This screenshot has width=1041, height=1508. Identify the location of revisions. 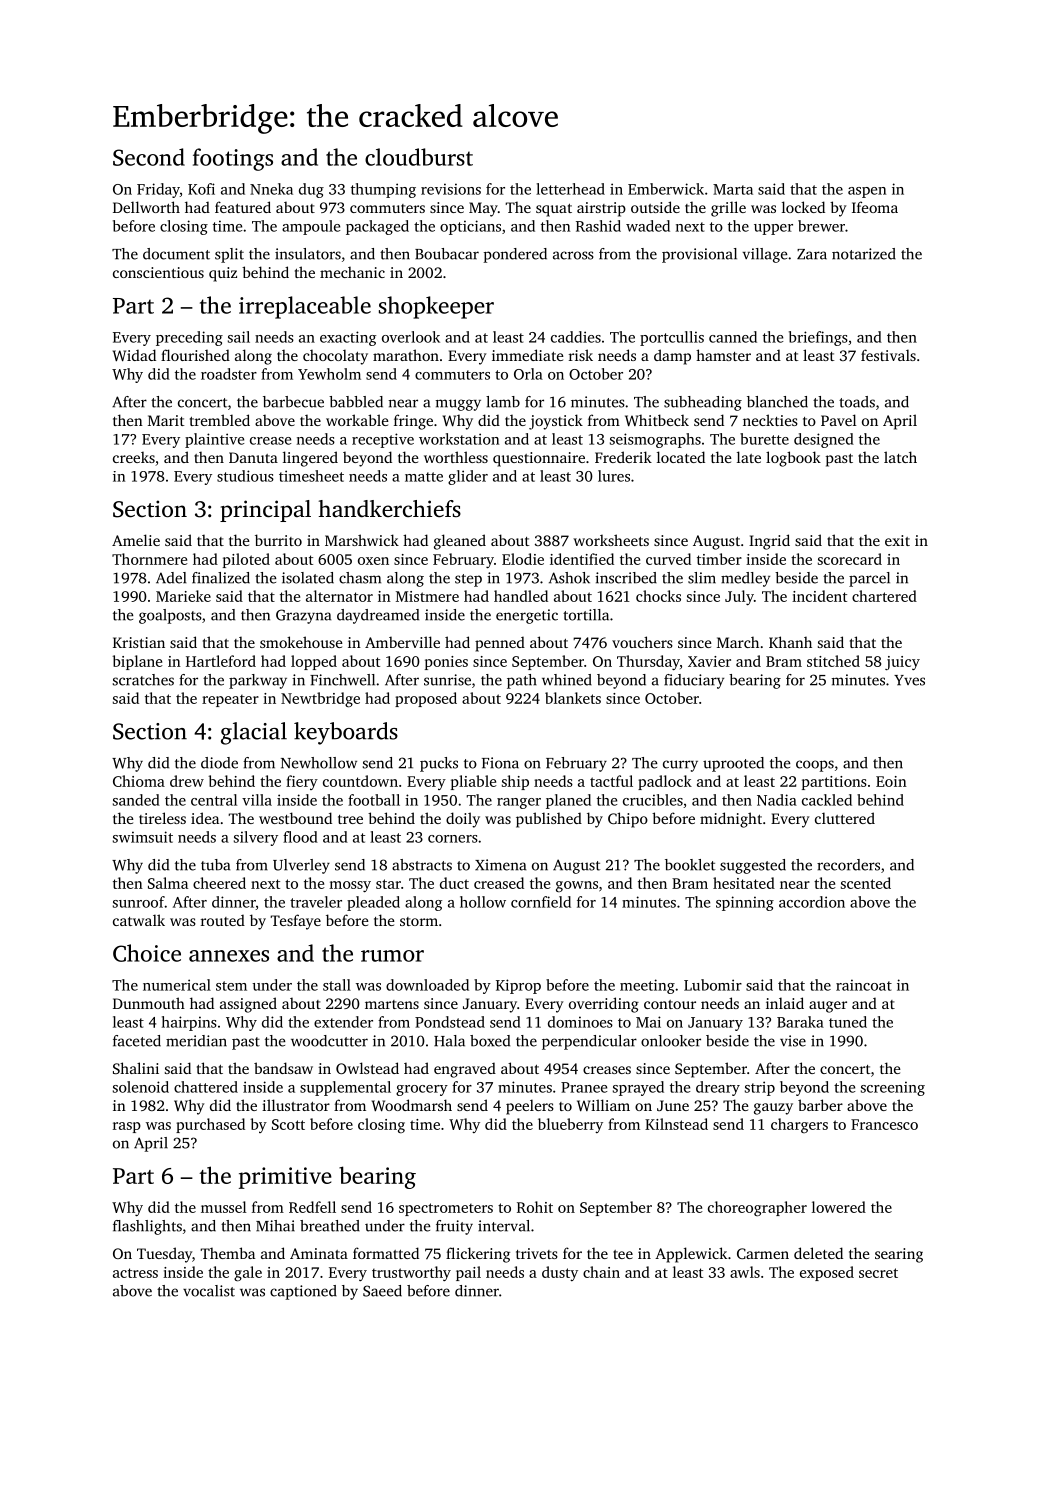
(451, 189).
